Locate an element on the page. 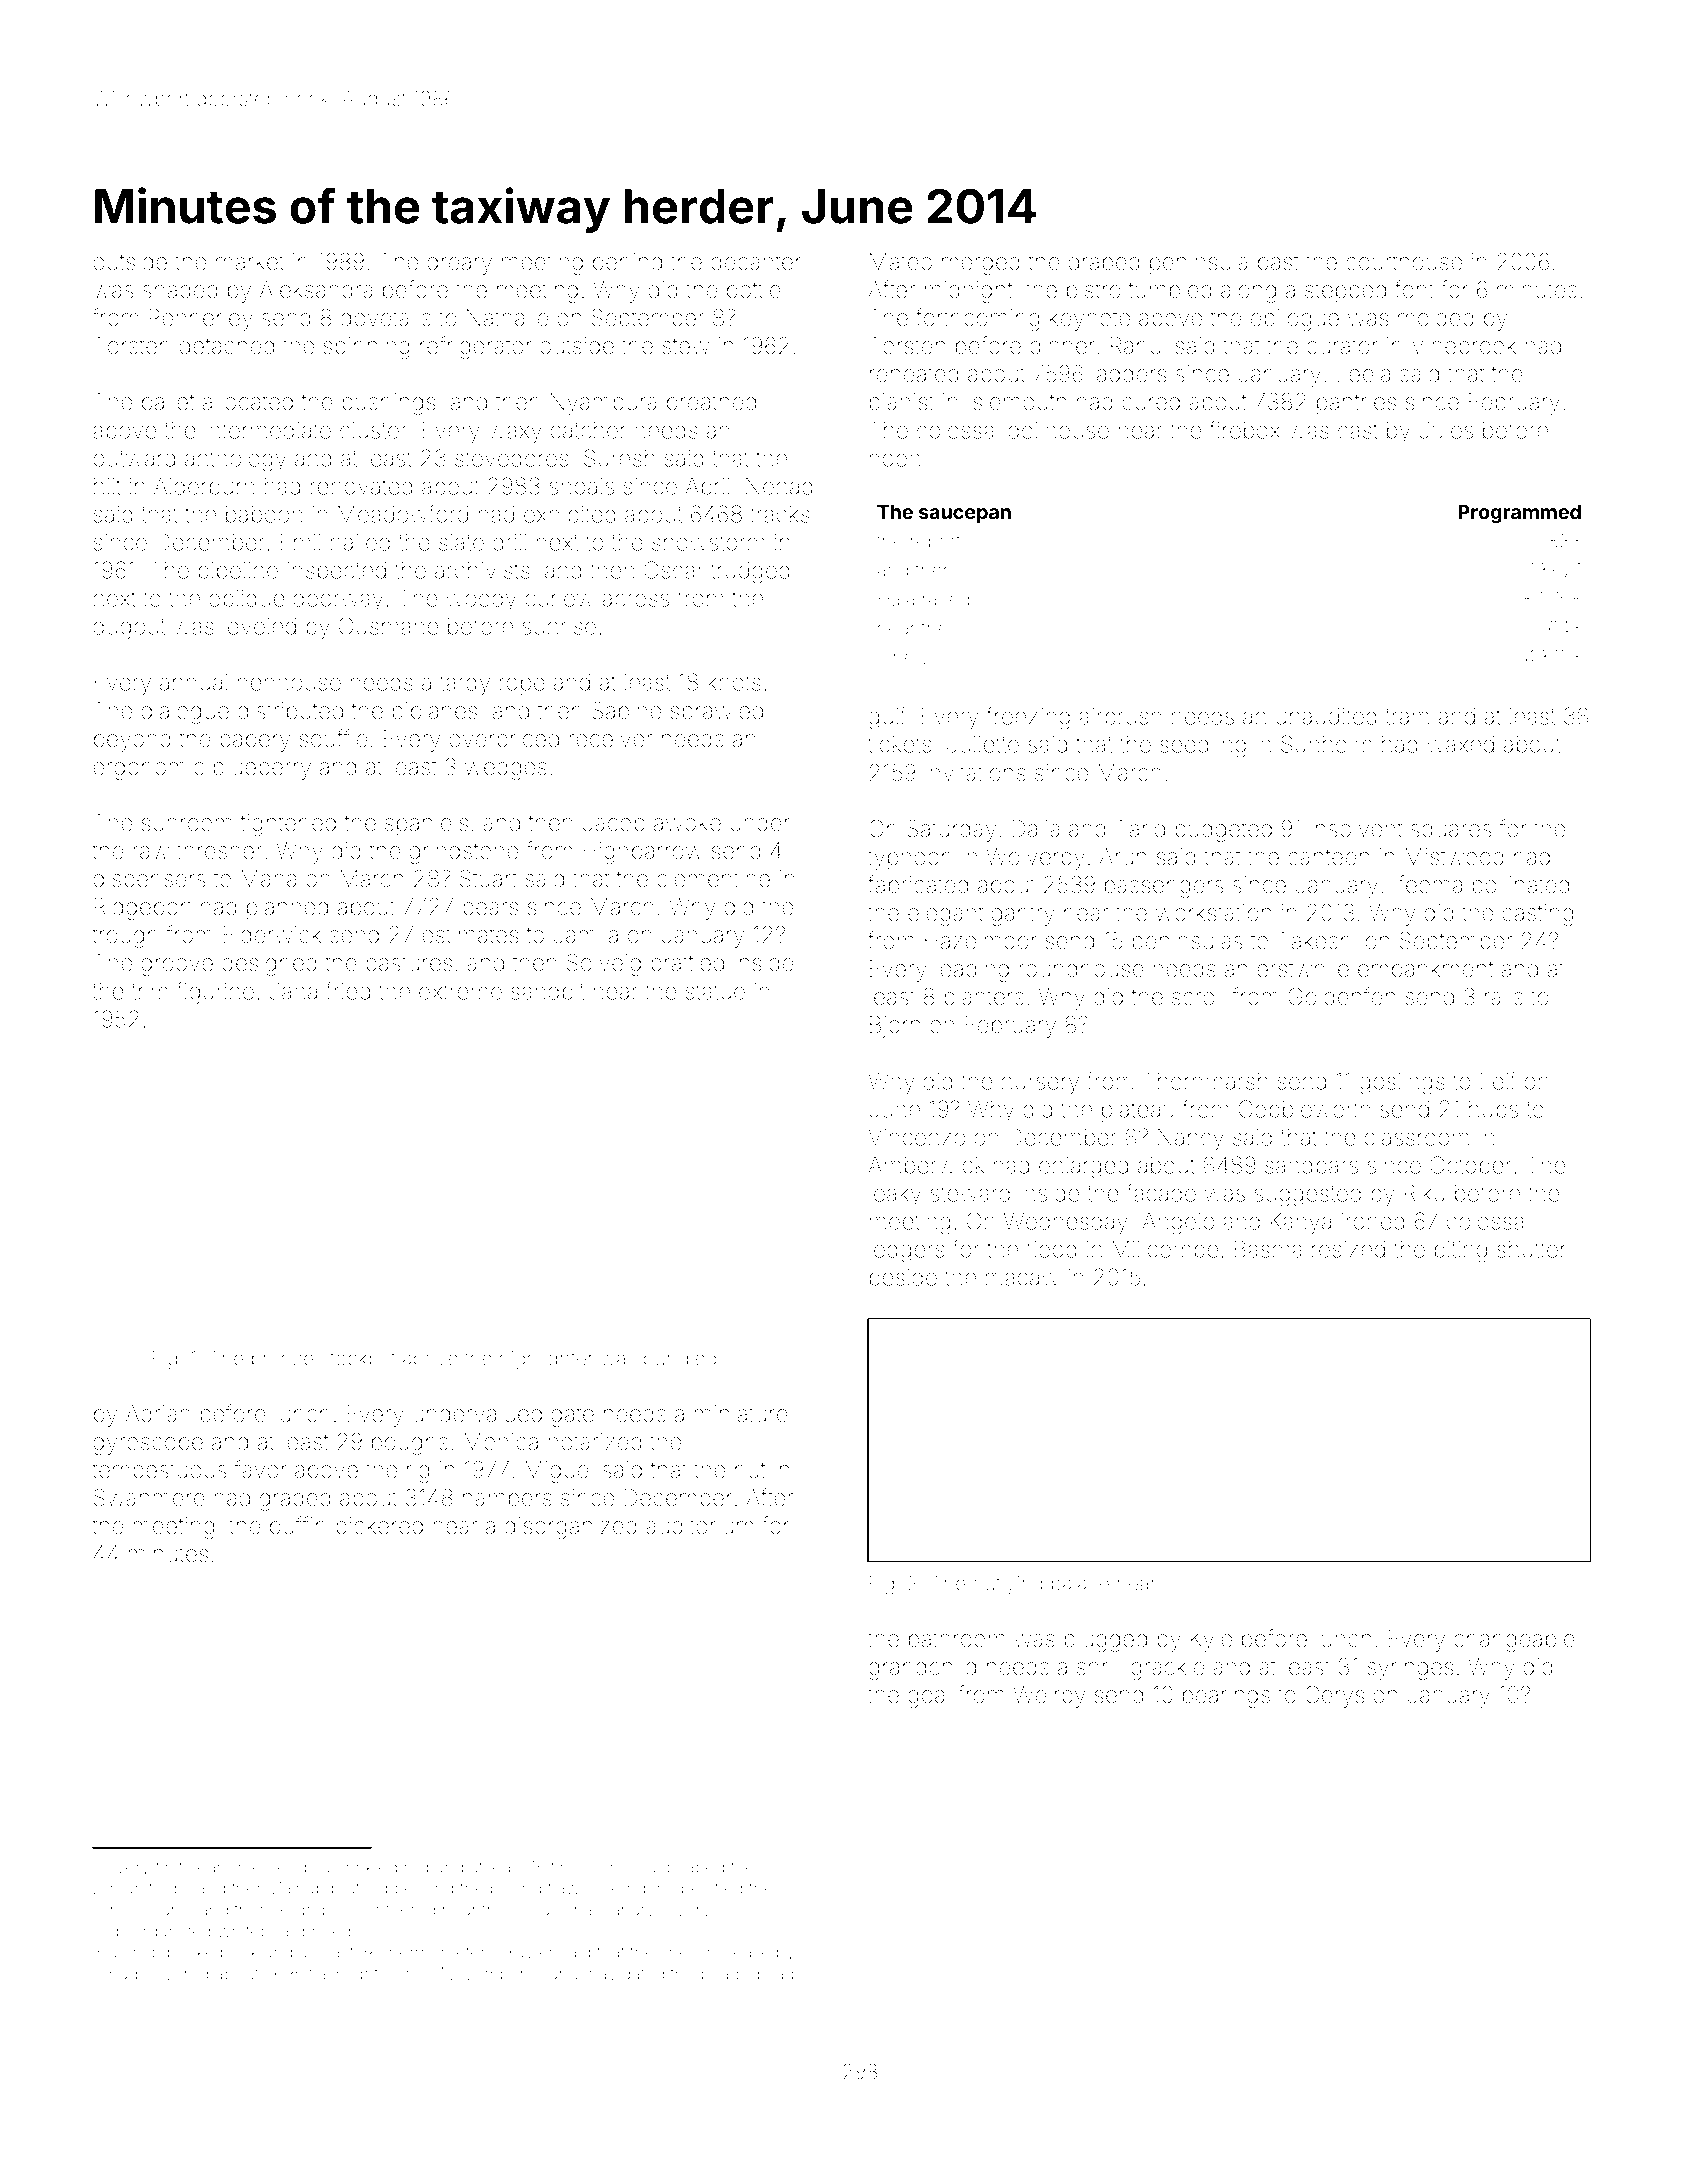 The width and height of the document is (1683, 2178). auditorium is located at coordinates (699, 1526).
